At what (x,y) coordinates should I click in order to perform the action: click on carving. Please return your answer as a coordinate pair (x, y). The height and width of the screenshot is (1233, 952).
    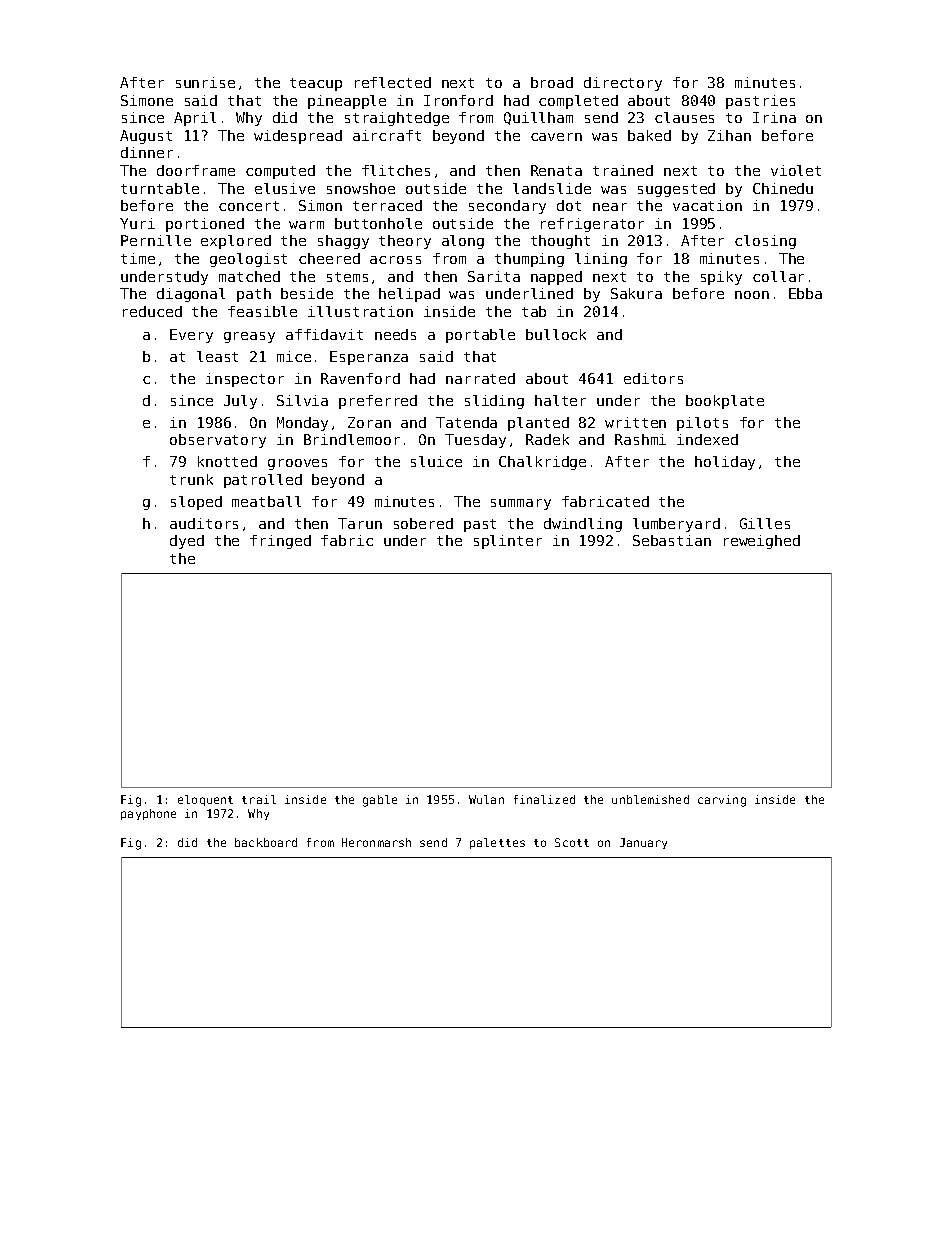
    Looking at the image, I should click on (722, 801).
